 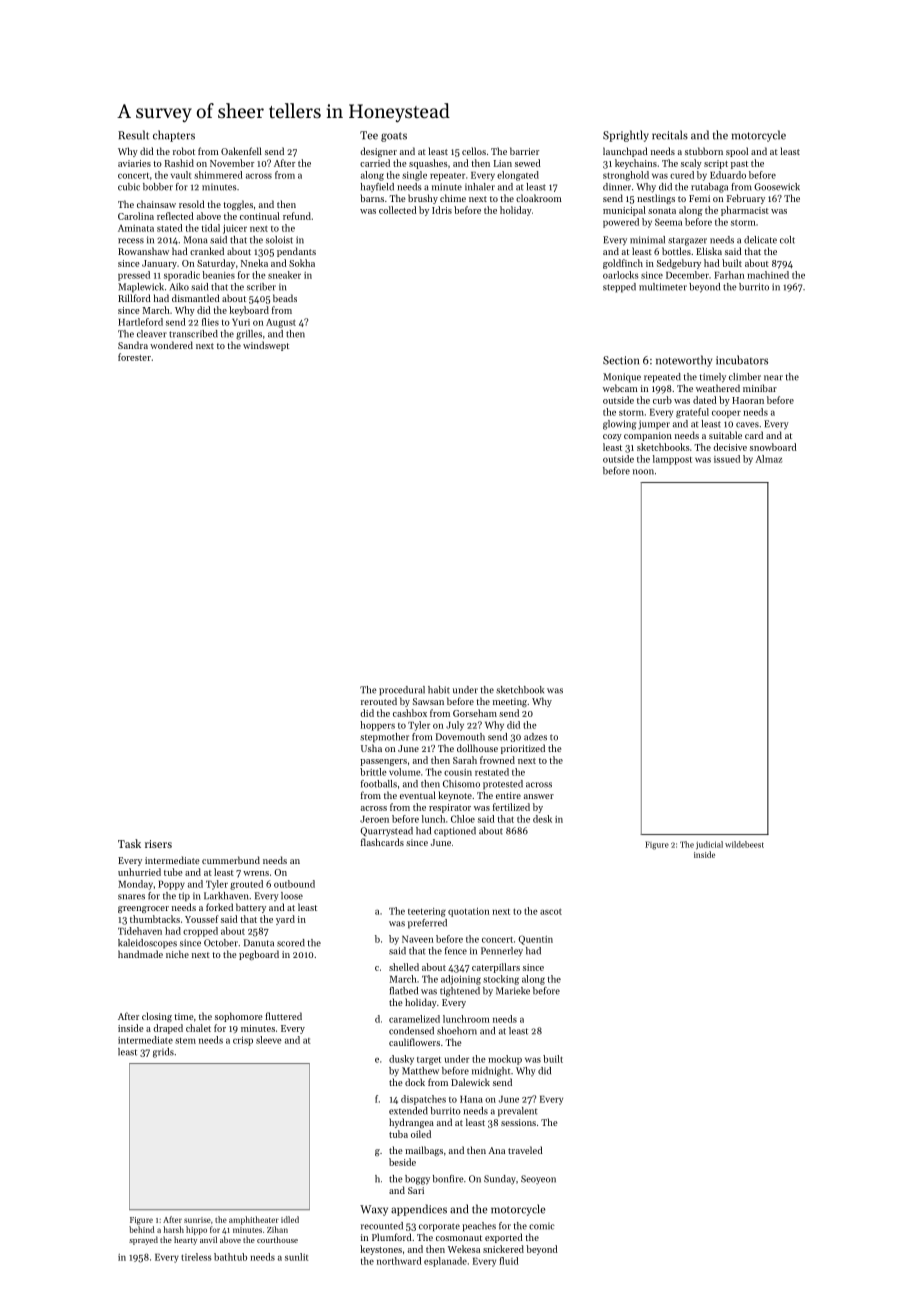 What do you see at coordinates (129, 843) in the screenshot?
I see `Task` at bounding box center [129, 843].
